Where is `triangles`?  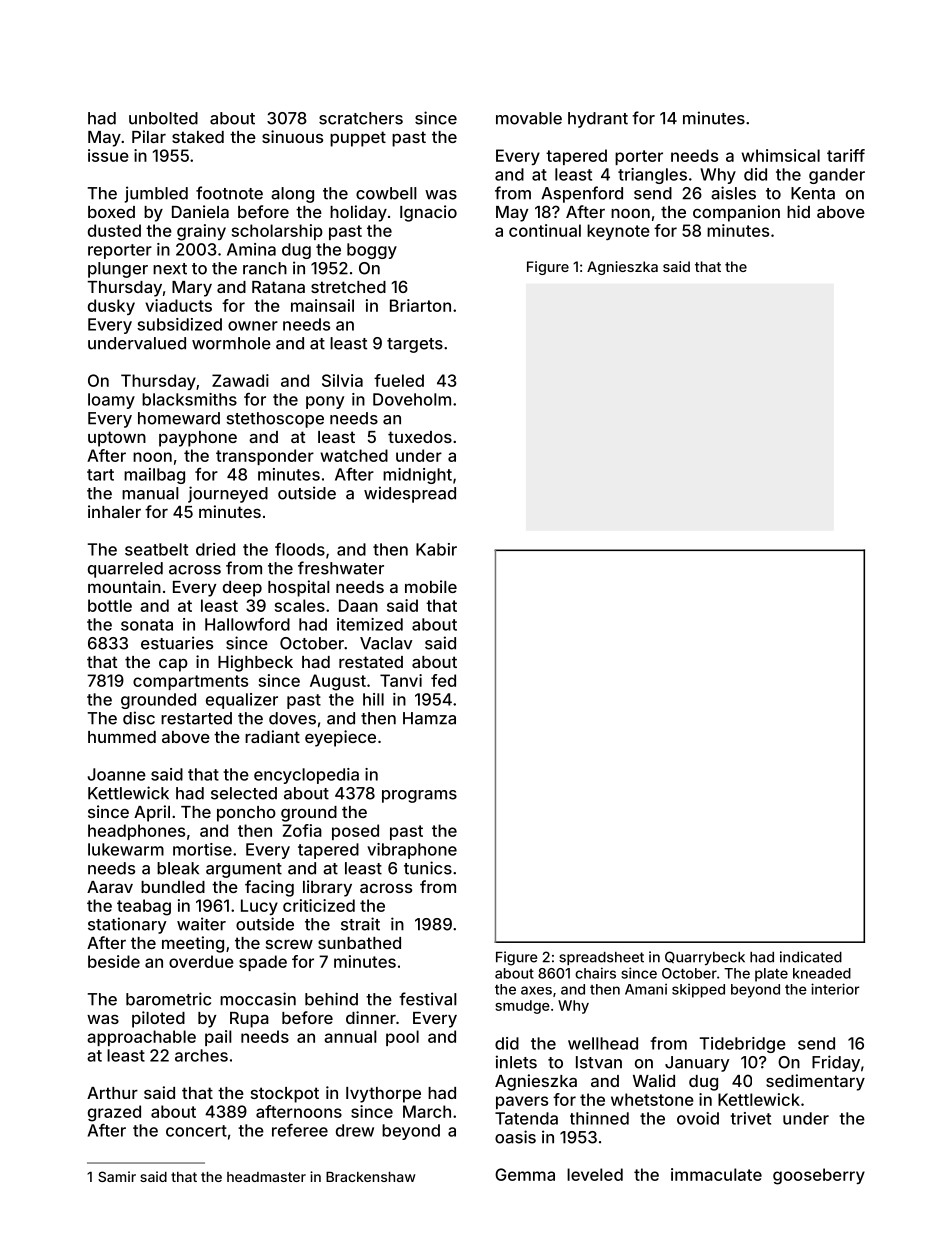 triangles is located at coordinates (652, 176).
